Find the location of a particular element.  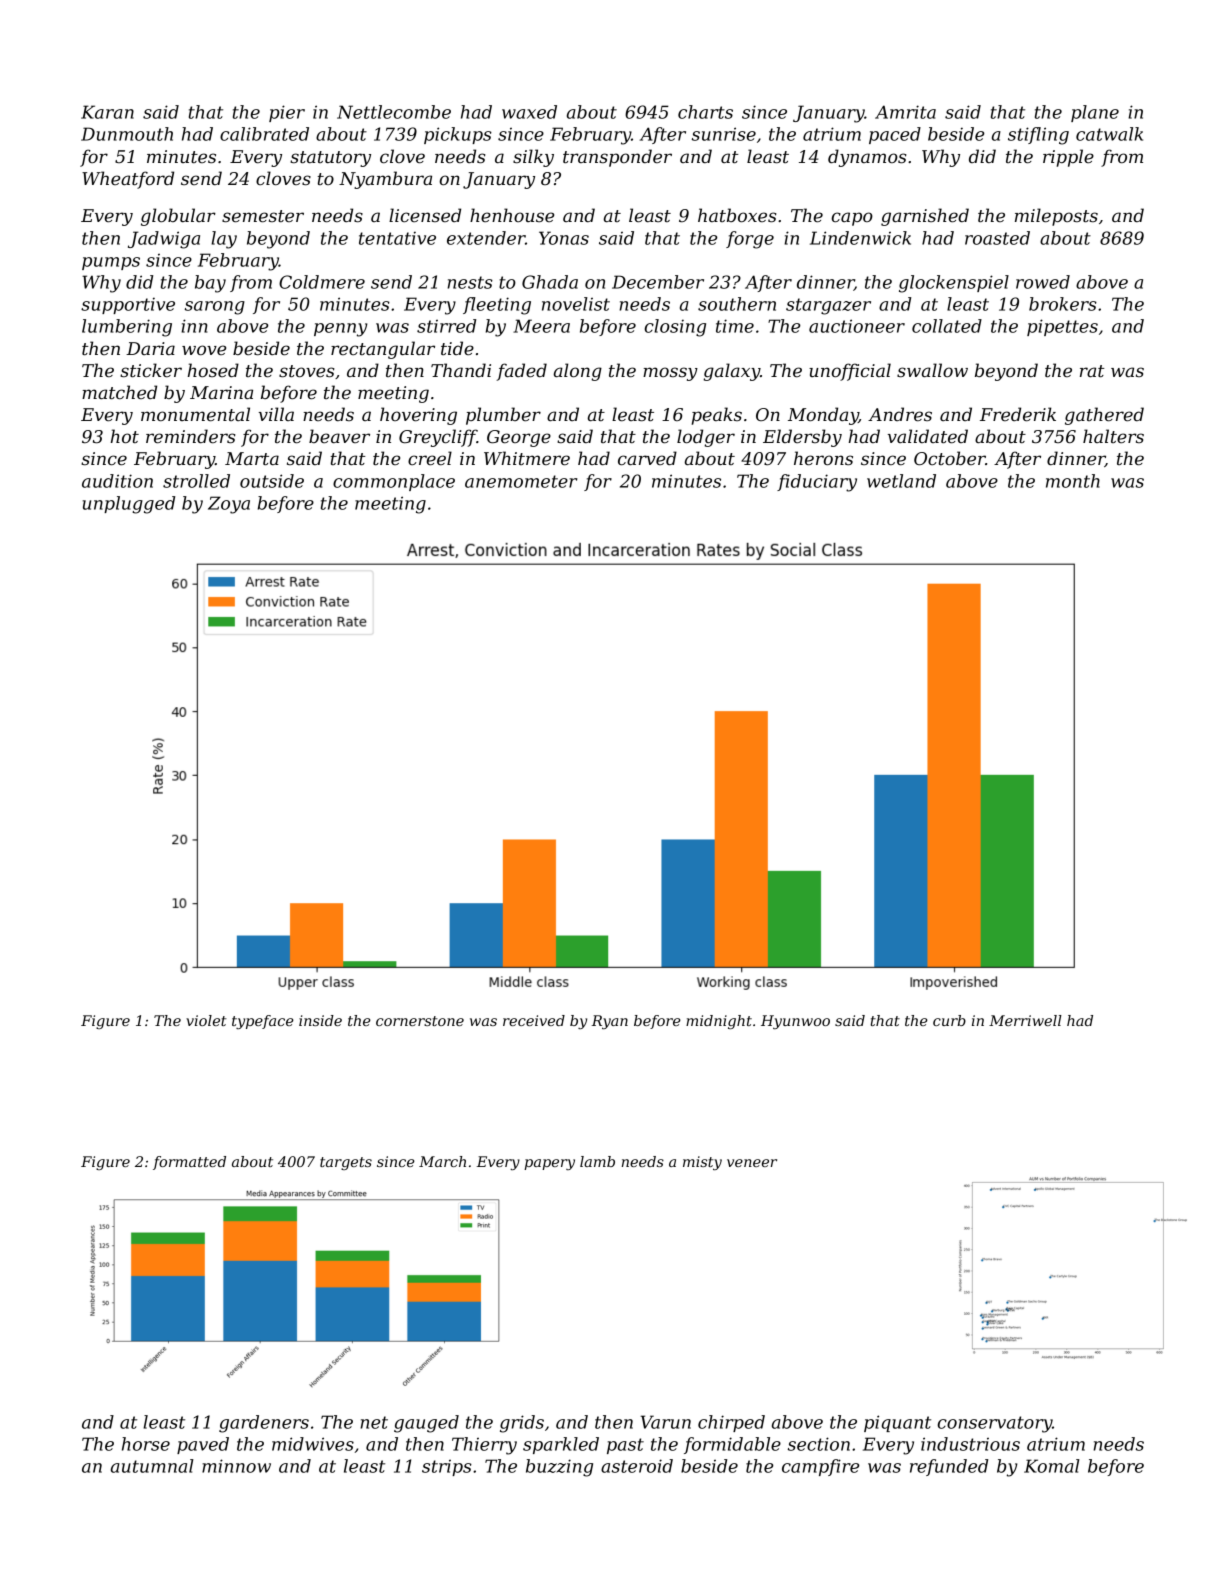

Karan is located at coordinates (107, 112).
